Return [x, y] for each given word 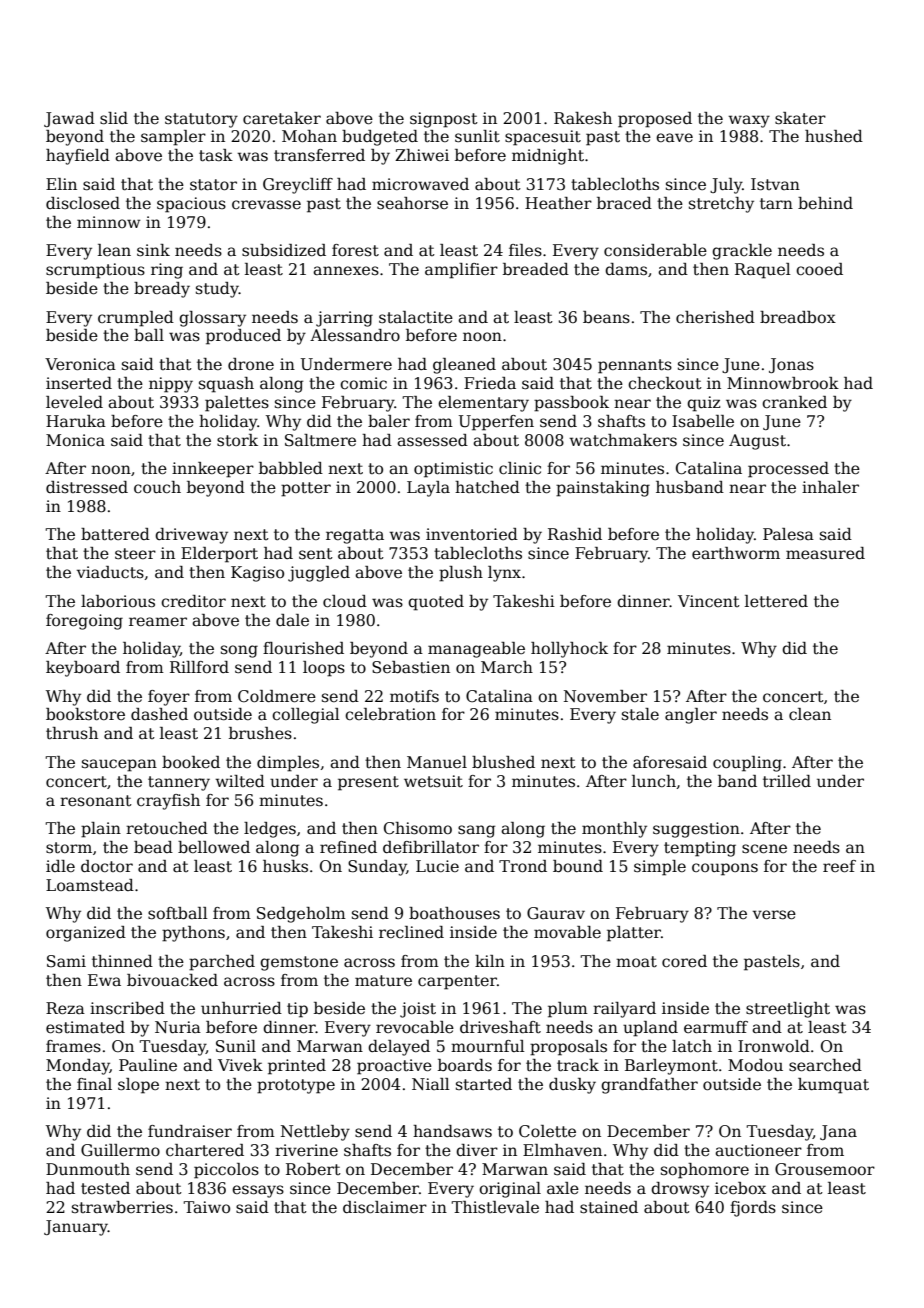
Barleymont [671, 1067]
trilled [787, 781]
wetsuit [433, 781]
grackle [742, 252]
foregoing [84, 622]
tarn [776, 204]
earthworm [736, 553]
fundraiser [190, 1131]
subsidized [284, 250]
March [507, 667]
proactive [394, 1067]
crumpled [136, 319]
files [525, 250]
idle [60, 866]
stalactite [416, 317]
